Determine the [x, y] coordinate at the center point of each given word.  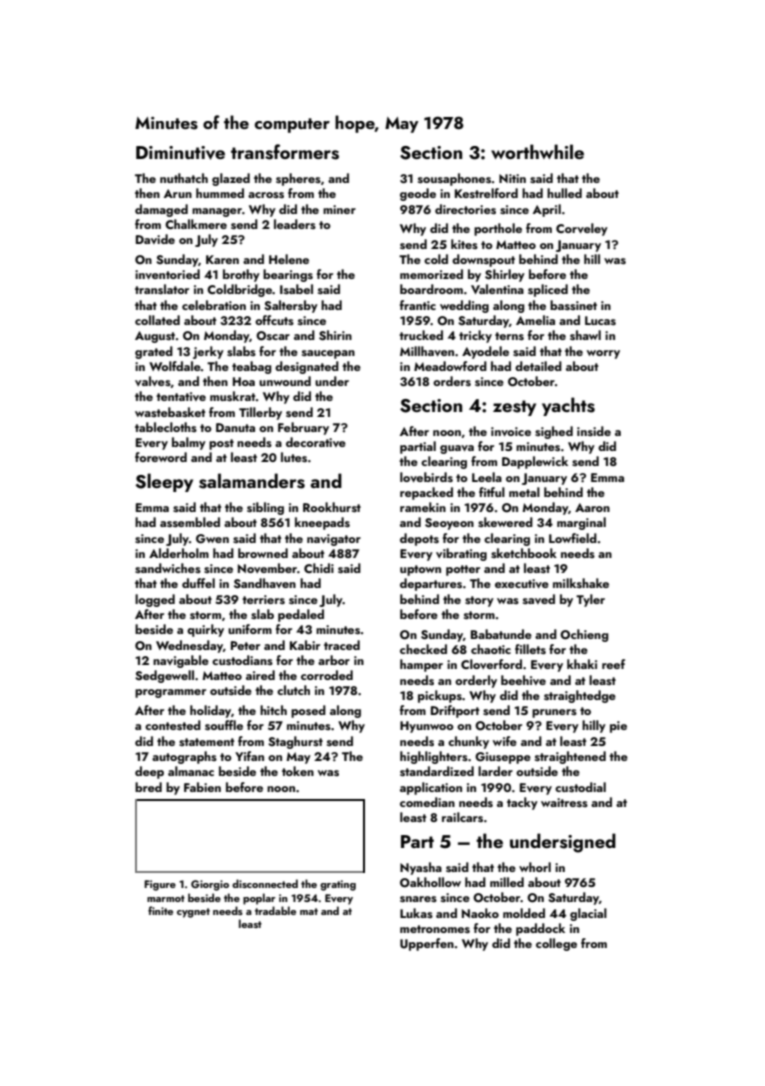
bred [148, 787]
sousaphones [454, 179]
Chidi [319, 568]
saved [539, 599]
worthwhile [537, 151]
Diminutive [180, 153]
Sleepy [164, 482]
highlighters [434, 757]
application [431, 788]
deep [149, 772]
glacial [588, 914]
